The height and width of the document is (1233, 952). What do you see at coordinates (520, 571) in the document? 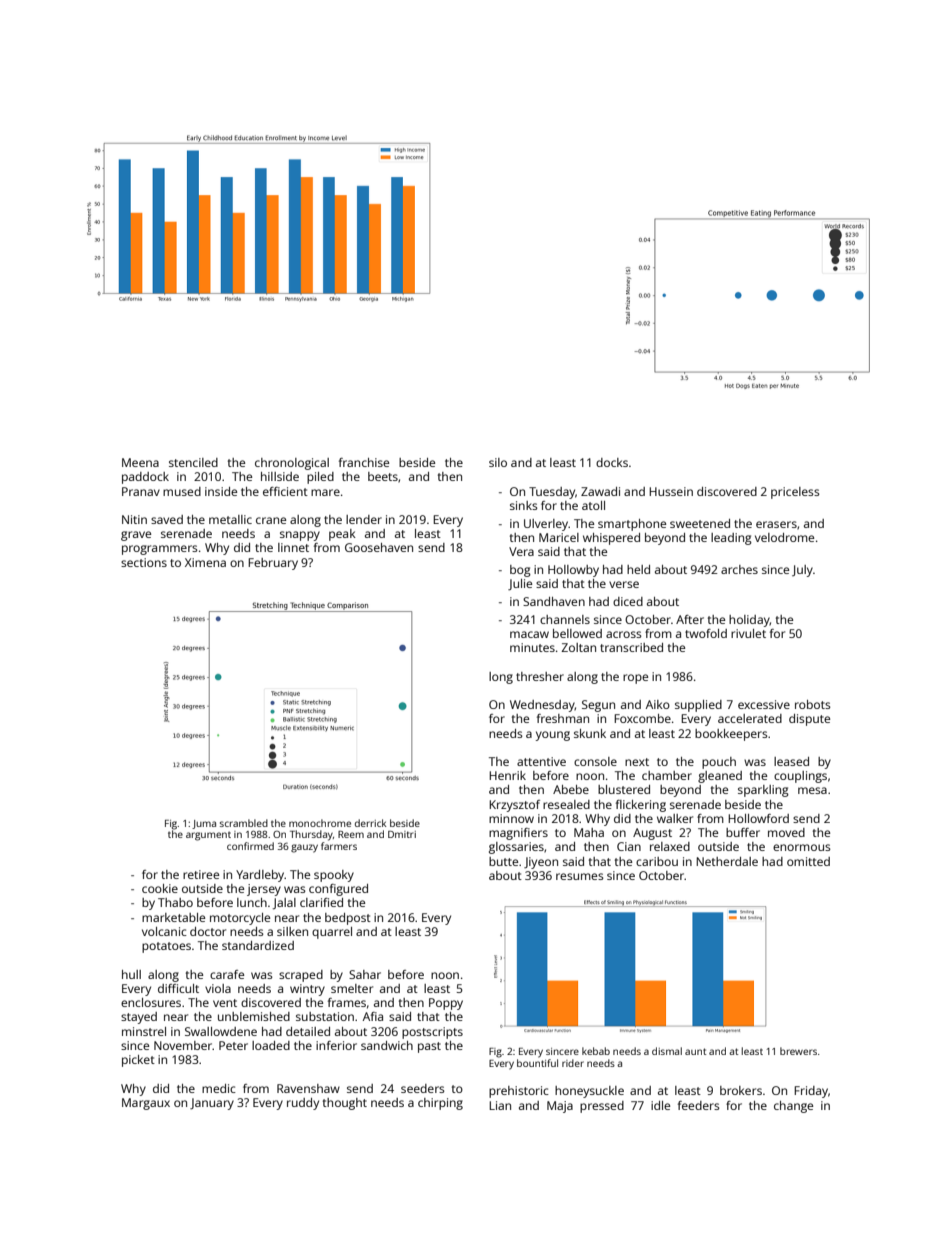
I see `bog` at bounding box center [520, 571].
